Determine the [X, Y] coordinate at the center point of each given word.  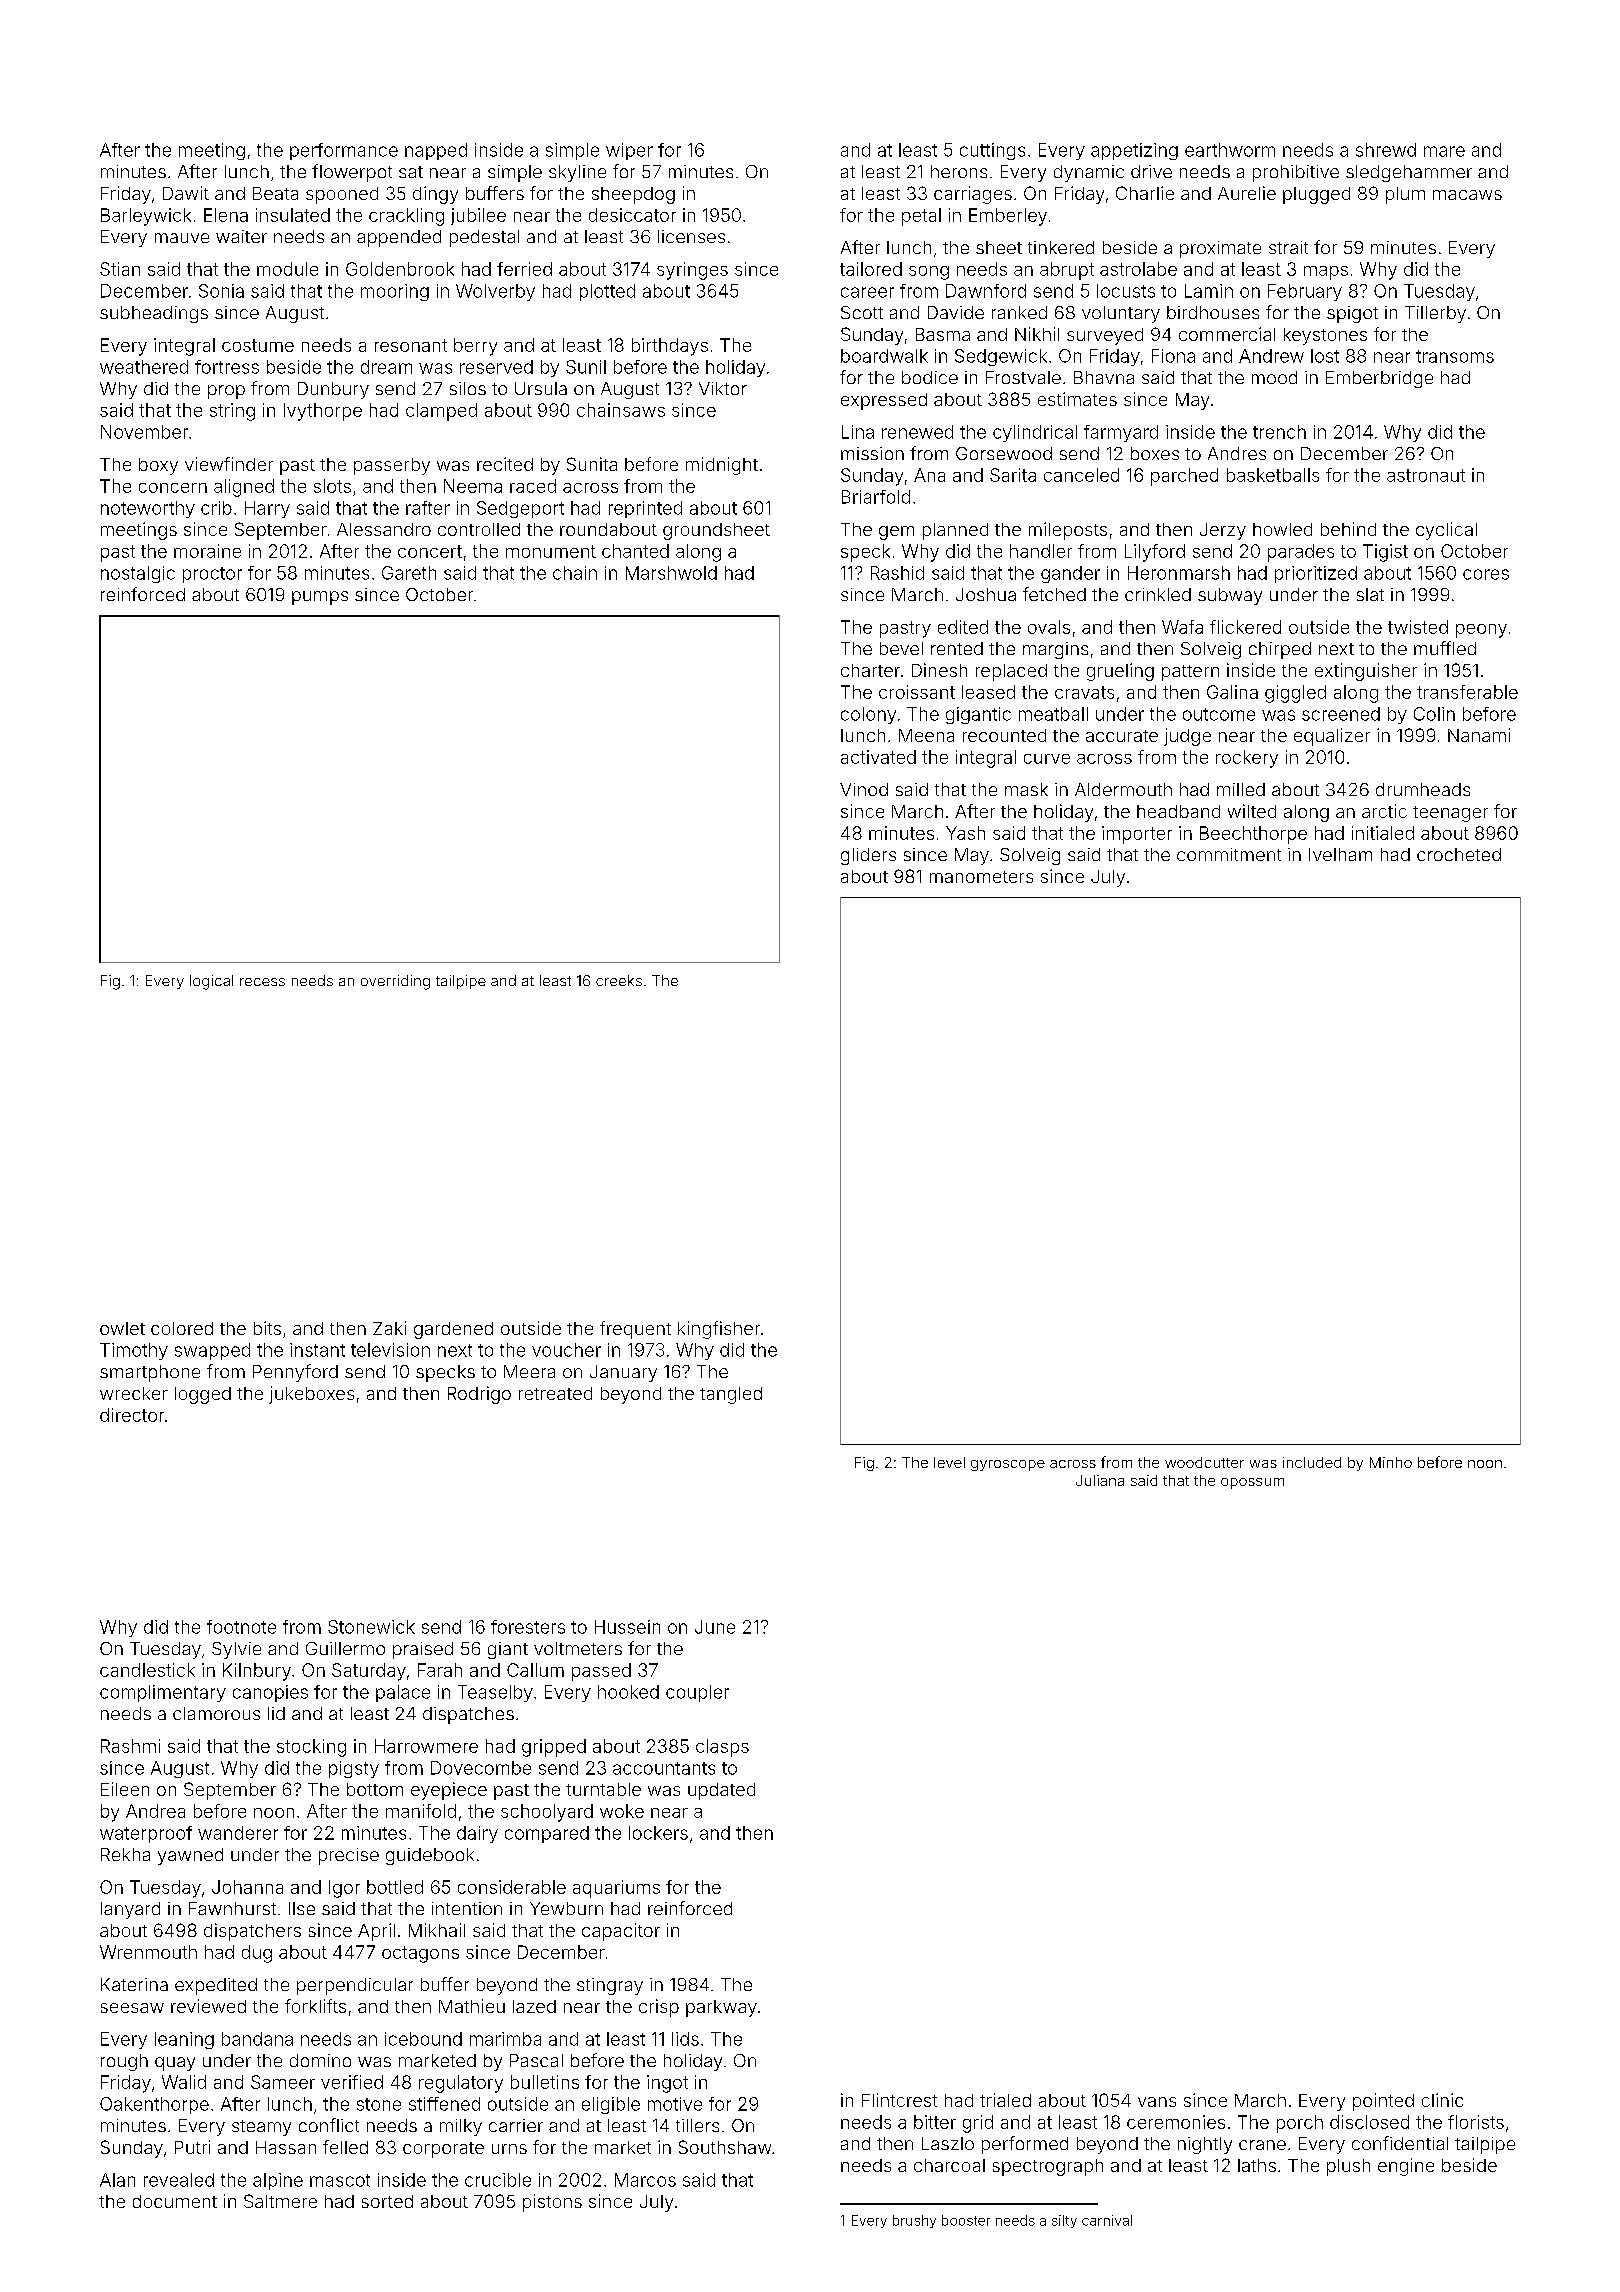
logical [211, 982]
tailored [871, 269]
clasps [722, 1748]
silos [468, 388]
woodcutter [1204, 1462]
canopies [270, 1693]
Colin [1434, 714]
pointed [1383, 2102]
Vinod [864, 789]
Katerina [134, 1984]
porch [1300, 2124]
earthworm [1230, 150]
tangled [731, 1395]
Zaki [389, 1328]
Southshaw [725, 2147]
